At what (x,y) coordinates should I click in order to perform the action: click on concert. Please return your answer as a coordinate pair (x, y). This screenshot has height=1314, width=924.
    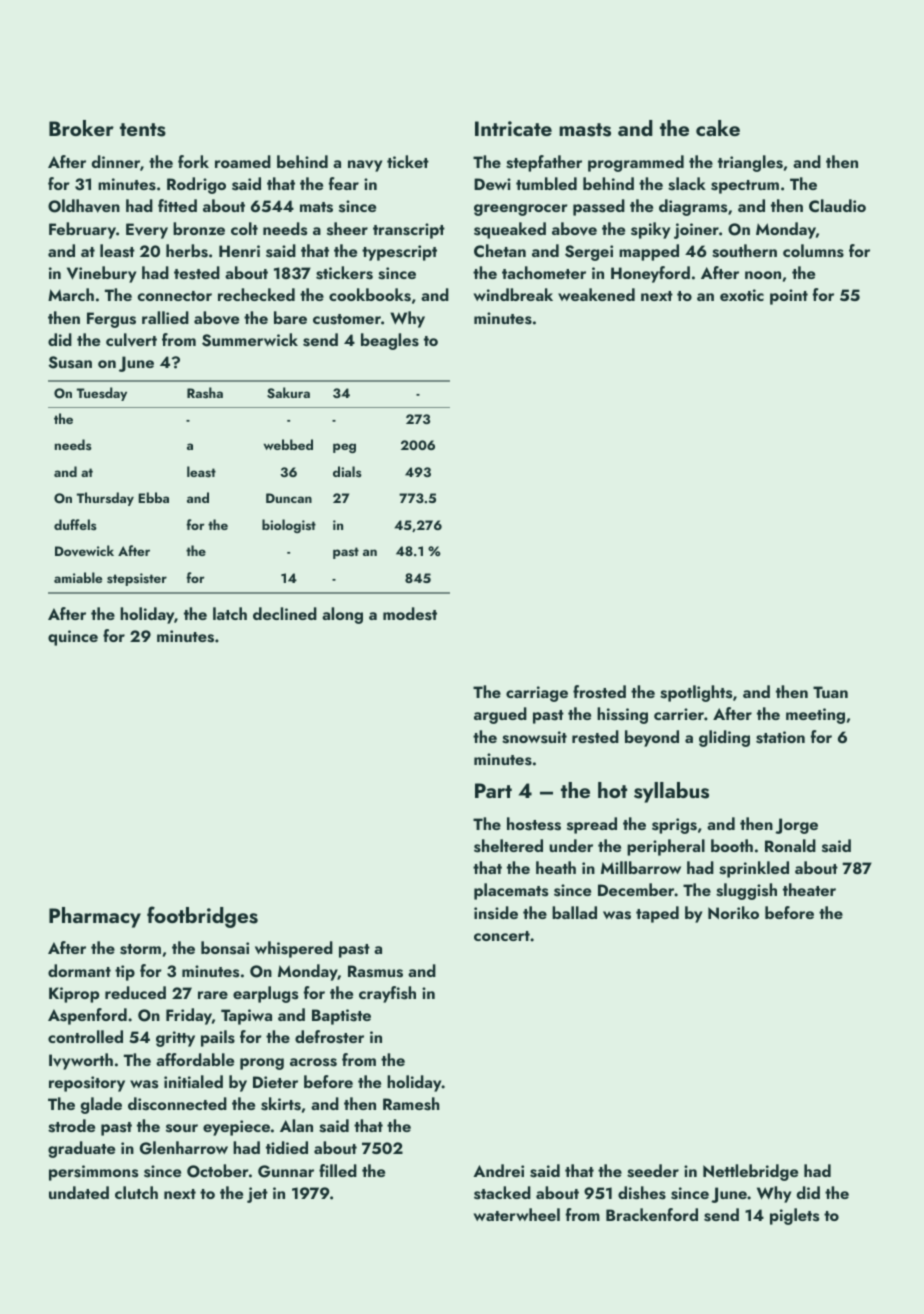
    Looking at the image, I should click on (502, 936).
